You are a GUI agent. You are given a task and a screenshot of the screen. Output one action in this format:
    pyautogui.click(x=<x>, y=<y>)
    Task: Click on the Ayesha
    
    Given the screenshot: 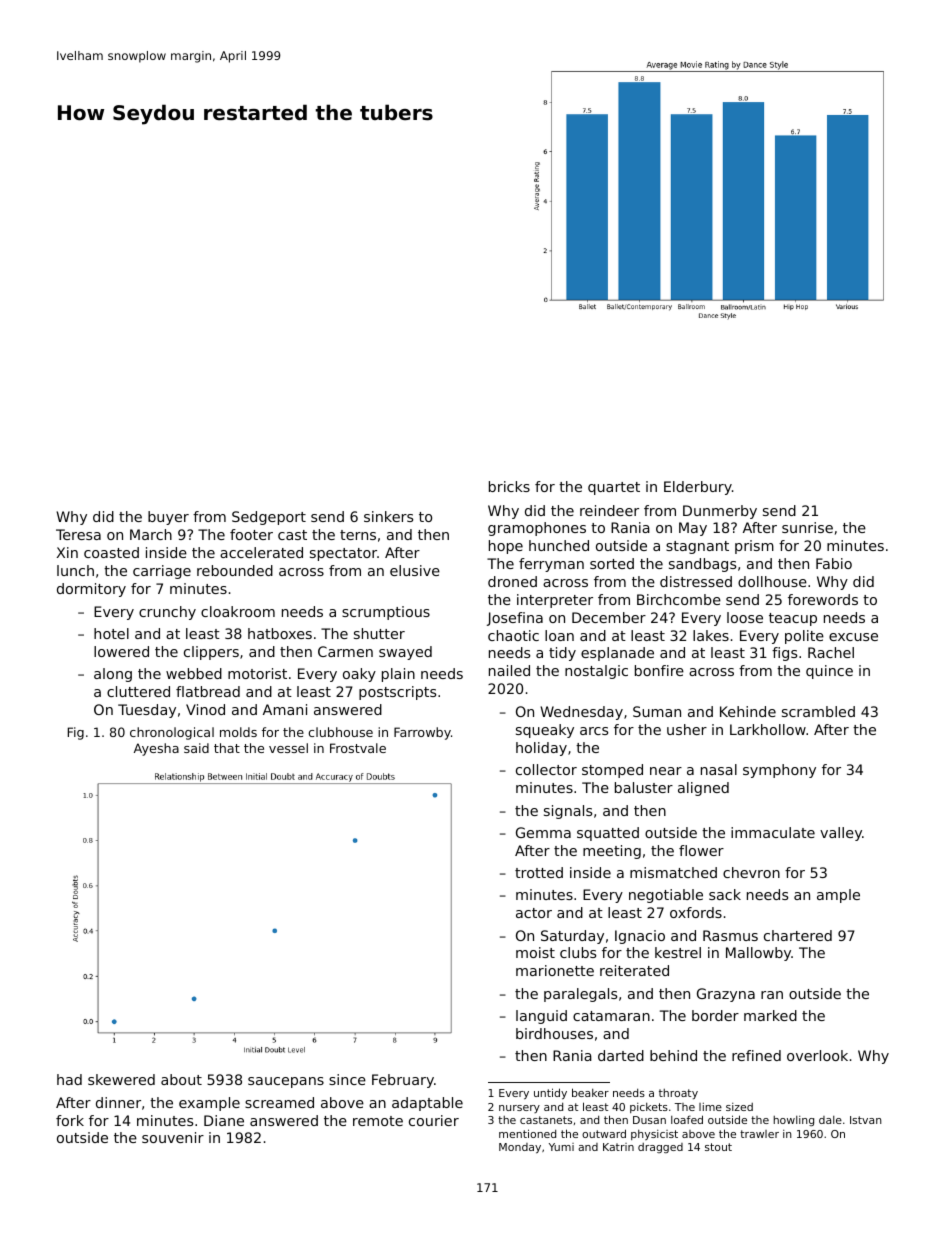 What is the action you would take?
    pyautogui.click(x=156, y=749)
